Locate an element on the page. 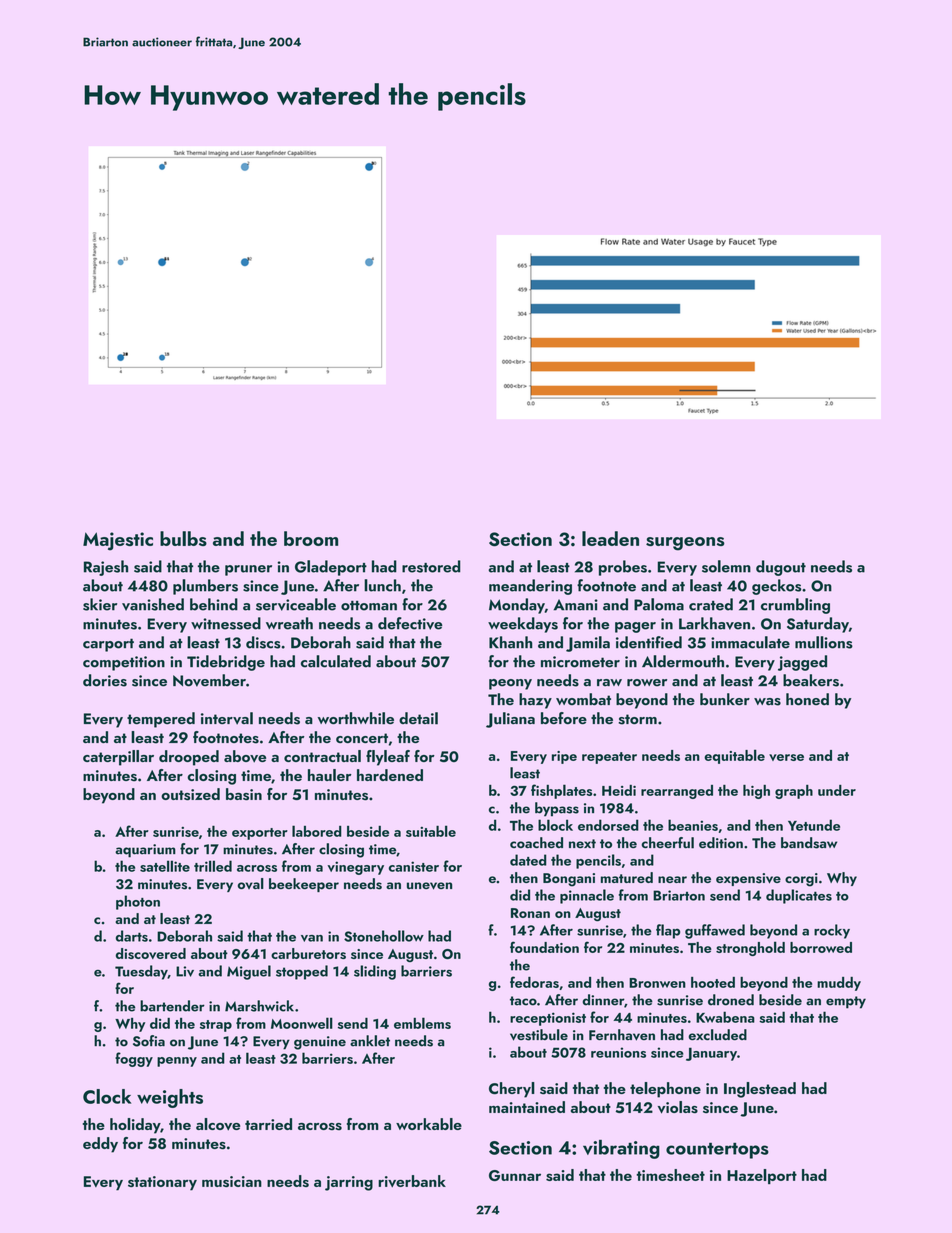  outsized is located at coordinates (190, 794).
